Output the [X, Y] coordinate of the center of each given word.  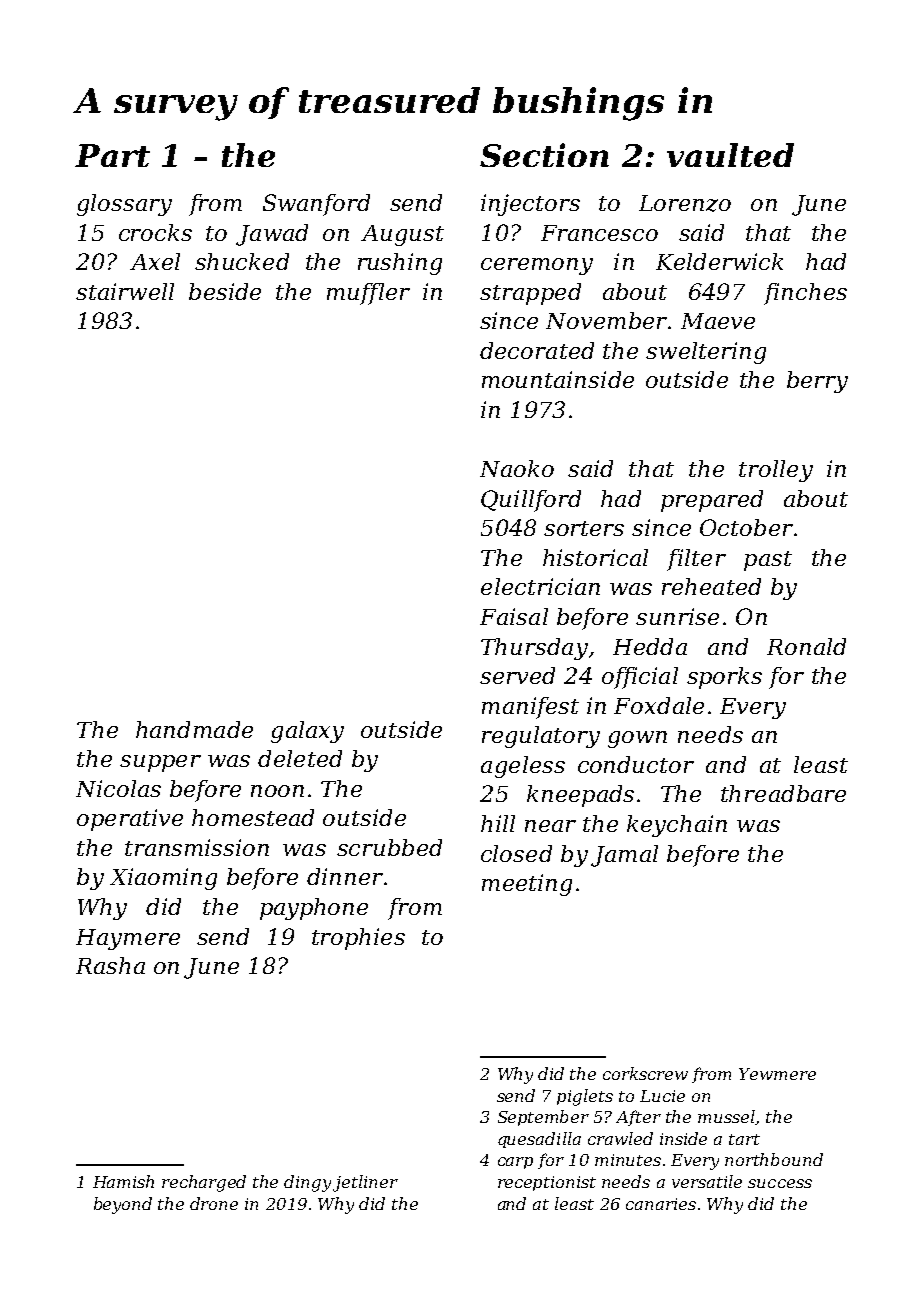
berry [817, 382]
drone [214, 1203]
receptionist [547, 1183]
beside [225, 291]
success [780, 1183]
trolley [776, 471]
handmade [194, 729]
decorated [537, 350]
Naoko [517, 468]
